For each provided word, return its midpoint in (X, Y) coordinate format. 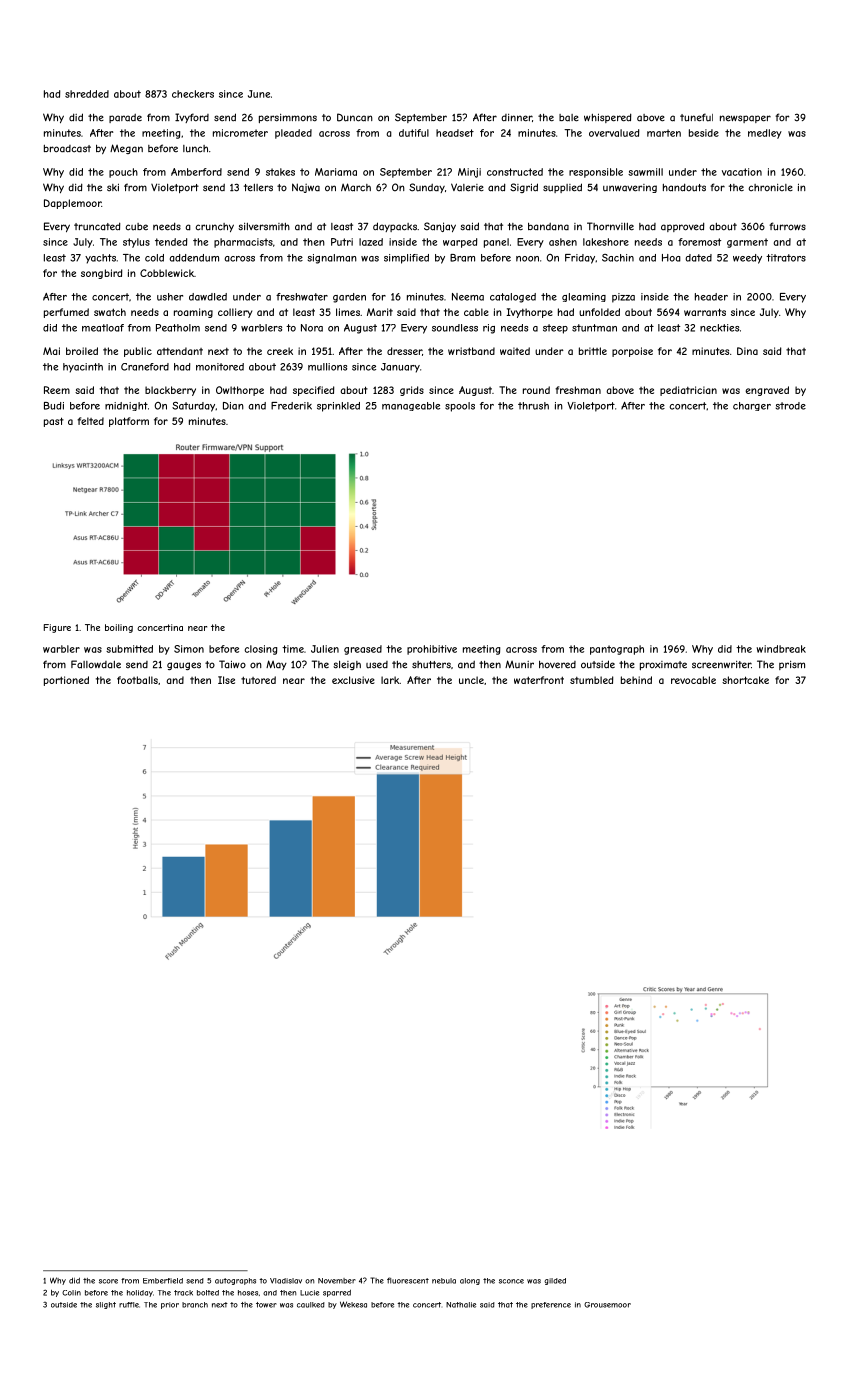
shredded (87, 94)
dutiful (414, 133)
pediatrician (688, 391)
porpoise (632, 352)
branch (195, 1305)
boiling (119, 628)
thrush (533, 406)
